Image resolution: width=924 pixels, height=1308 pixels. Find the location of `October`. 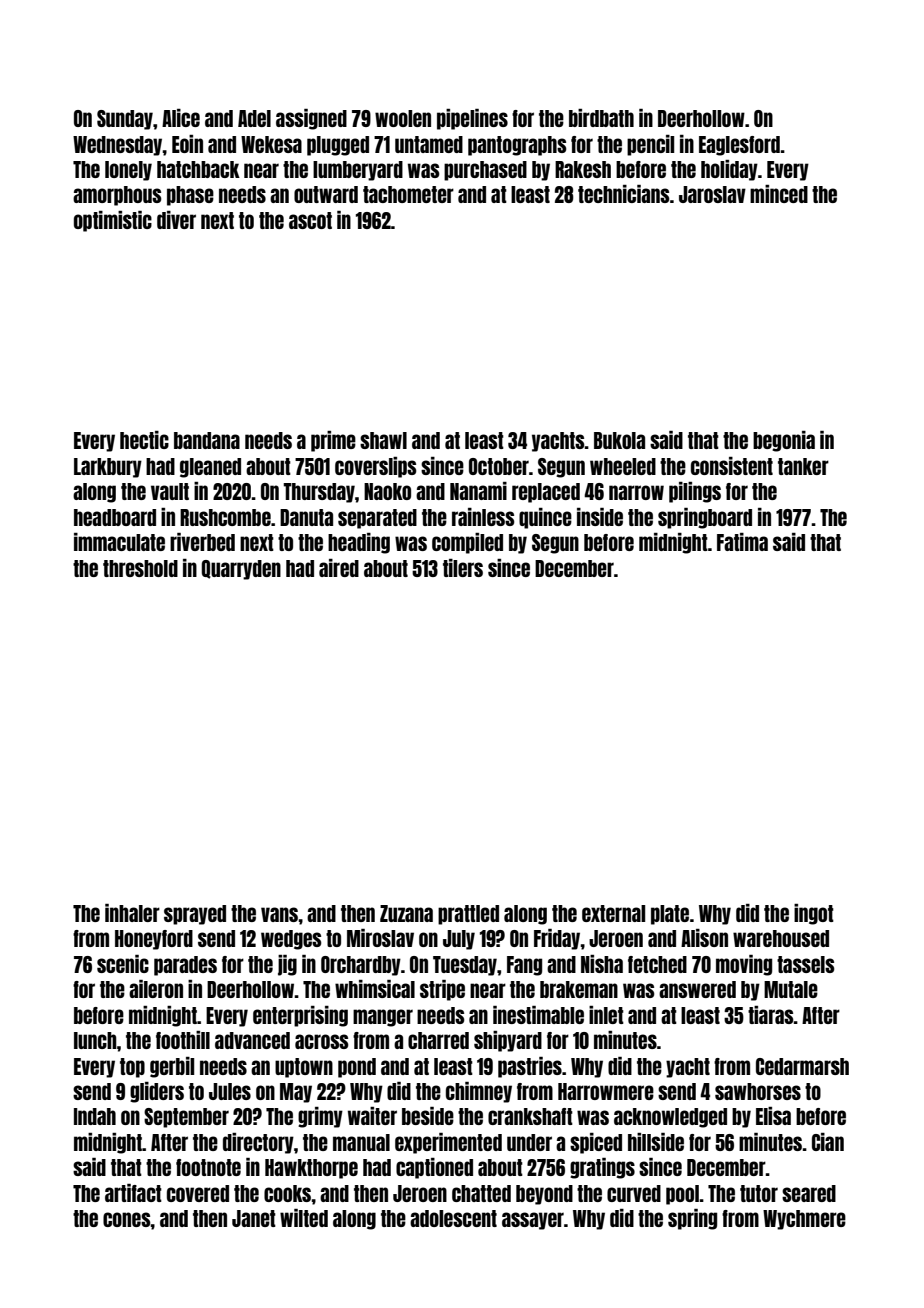

October is located at coordinates (499, 466).
